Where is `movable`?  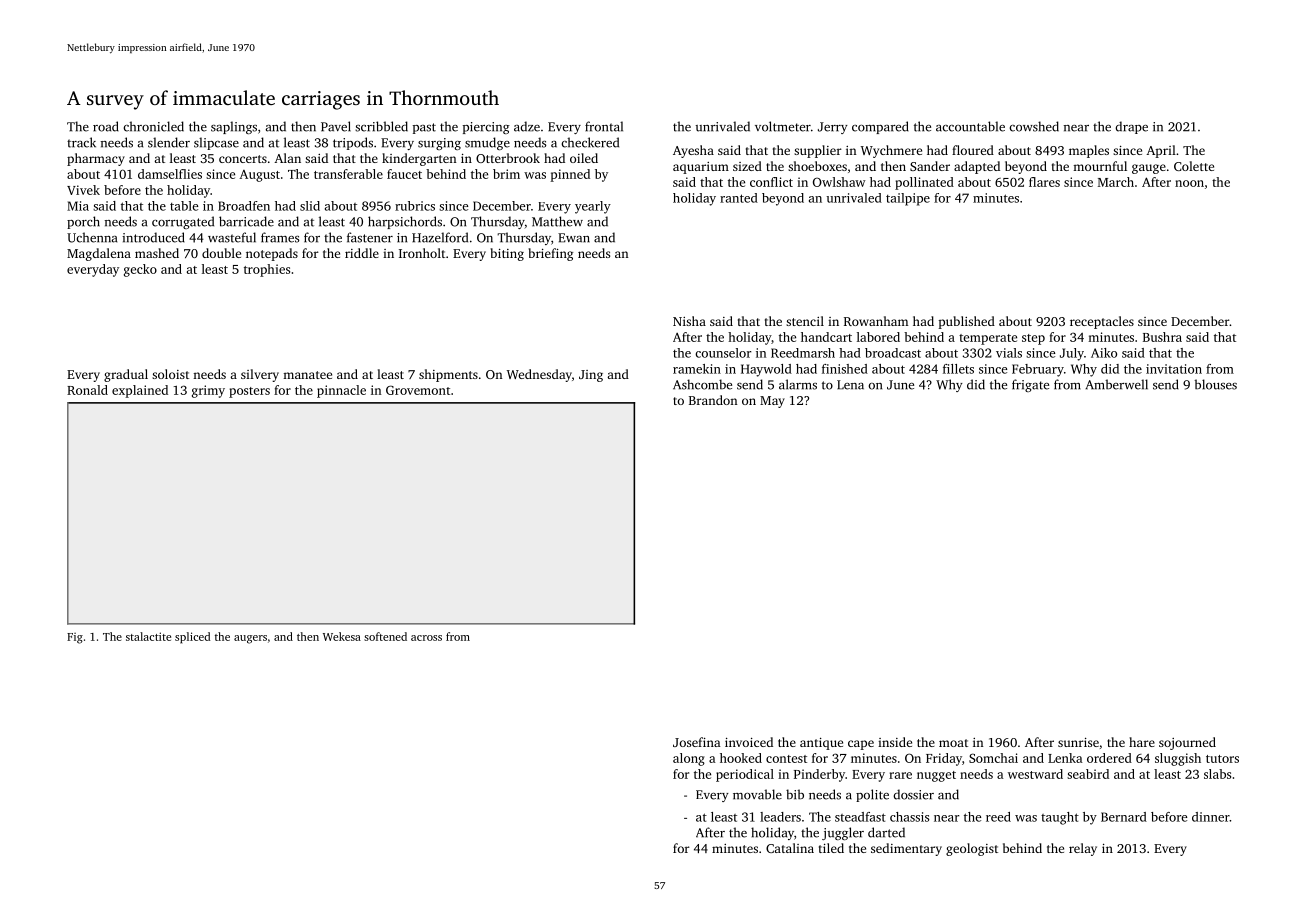
movable is located at coordinates (757, 794).
